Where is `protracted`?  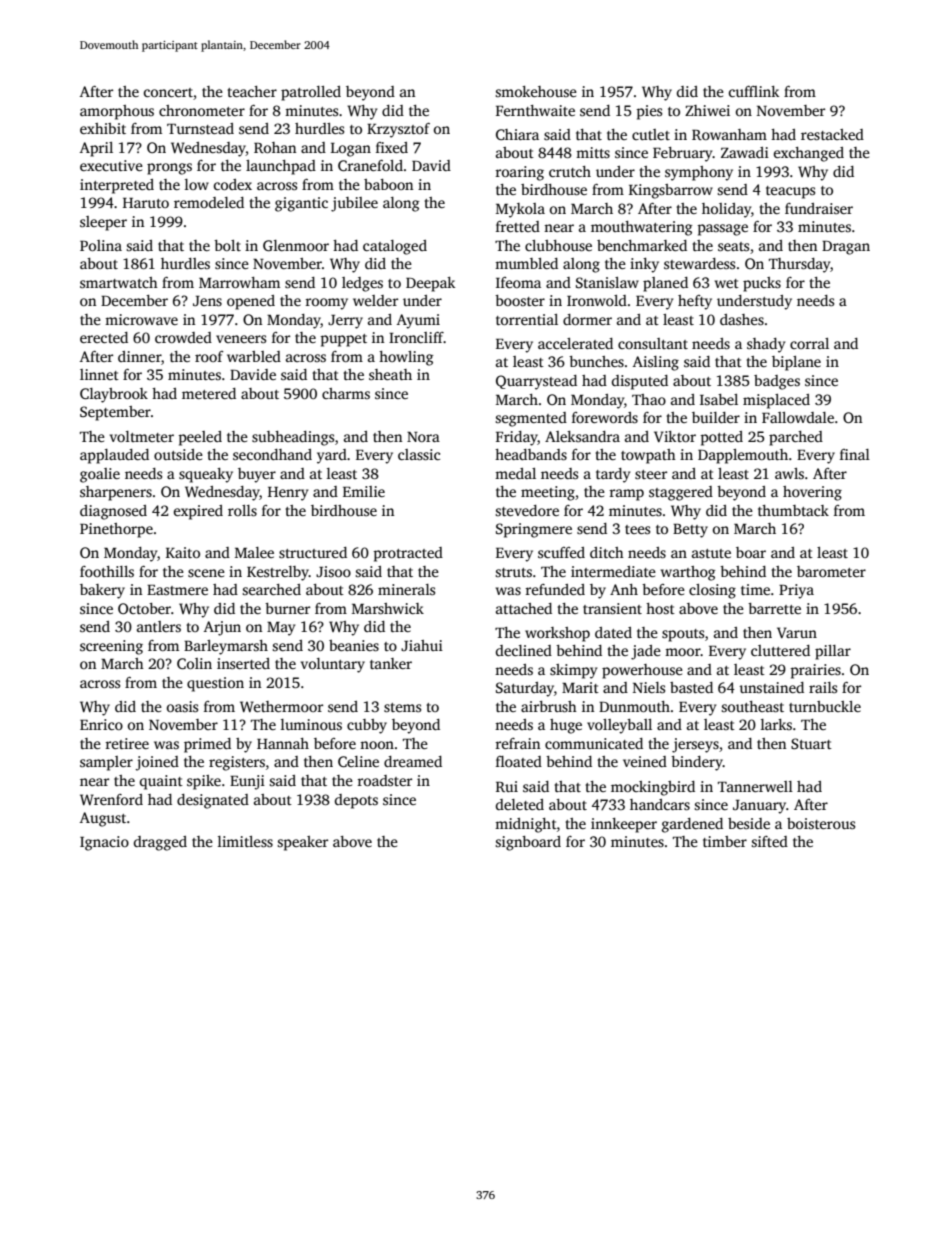 protracted is located at coordinates (408, 554).
